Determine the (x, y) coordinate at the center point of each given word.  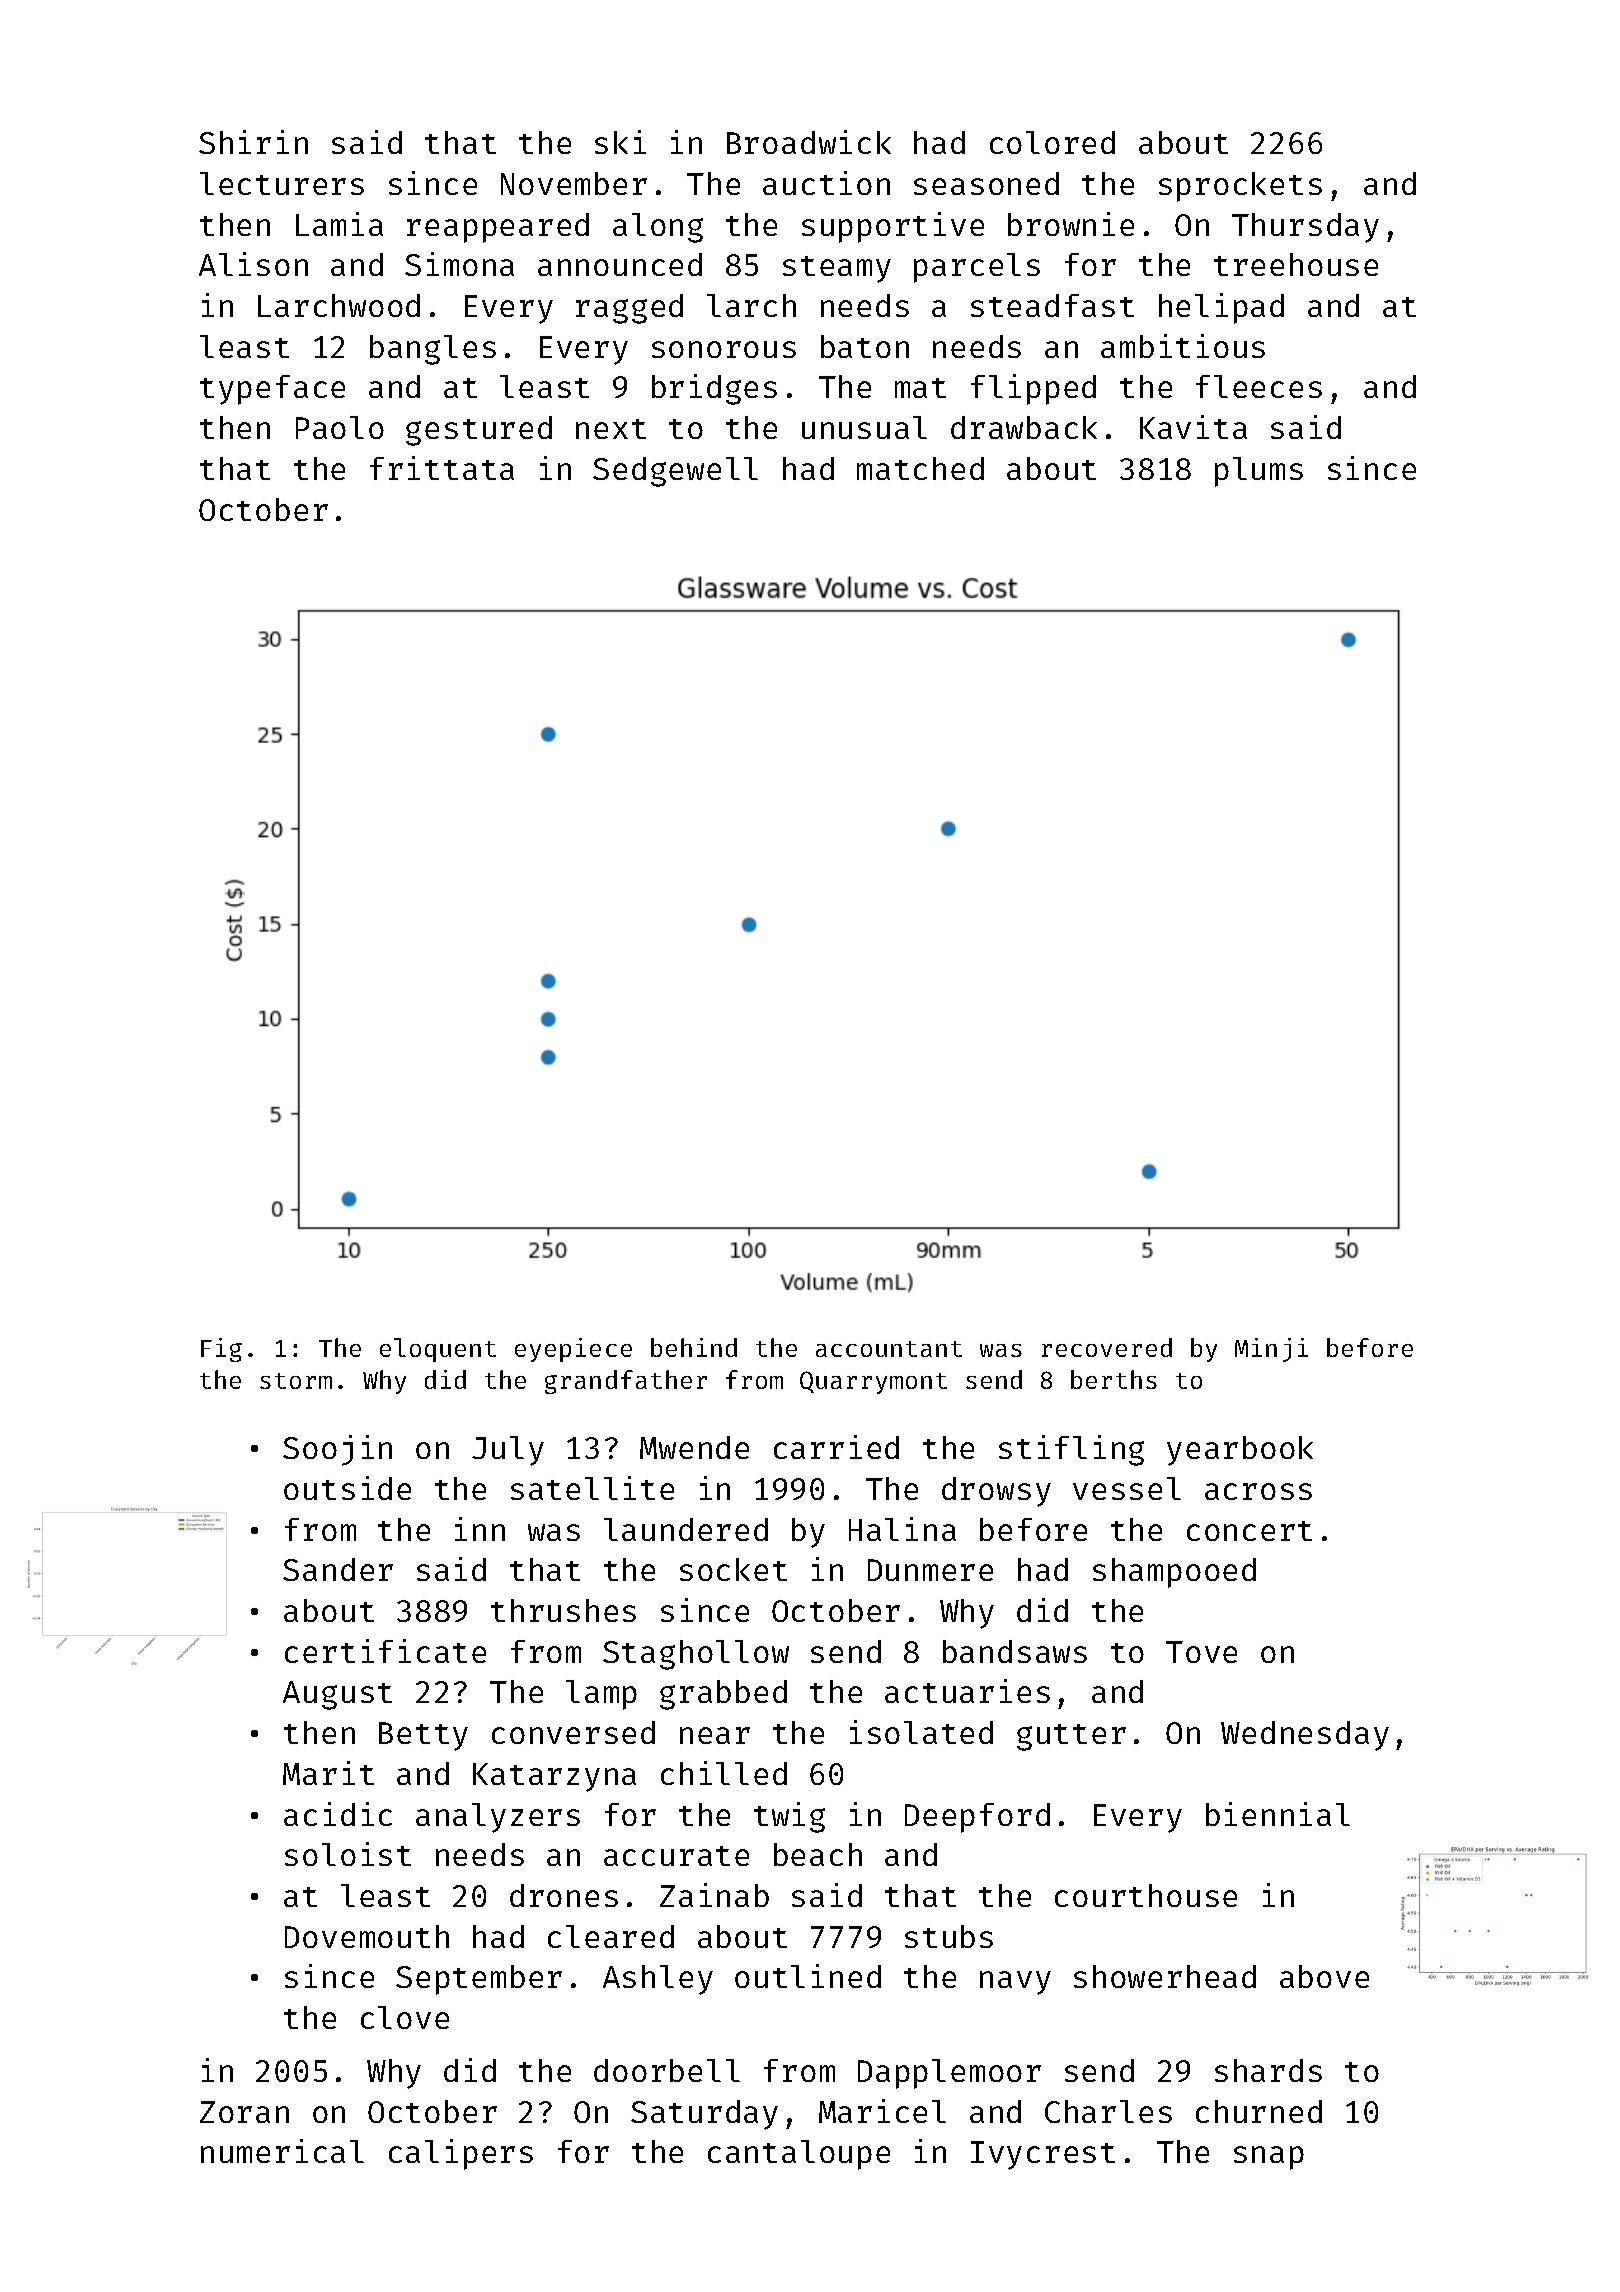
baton (865, 346)
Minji (1271, 1350)
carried (836, 1447)
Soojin (337, 1450)
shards (1268, 2070)
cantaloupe (799, 2155)
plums (1259, 472)
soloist (348, 1854)
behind (694, 1347)
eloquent (438, 1350)
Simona (459, 264)
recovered (1107, 1347)
